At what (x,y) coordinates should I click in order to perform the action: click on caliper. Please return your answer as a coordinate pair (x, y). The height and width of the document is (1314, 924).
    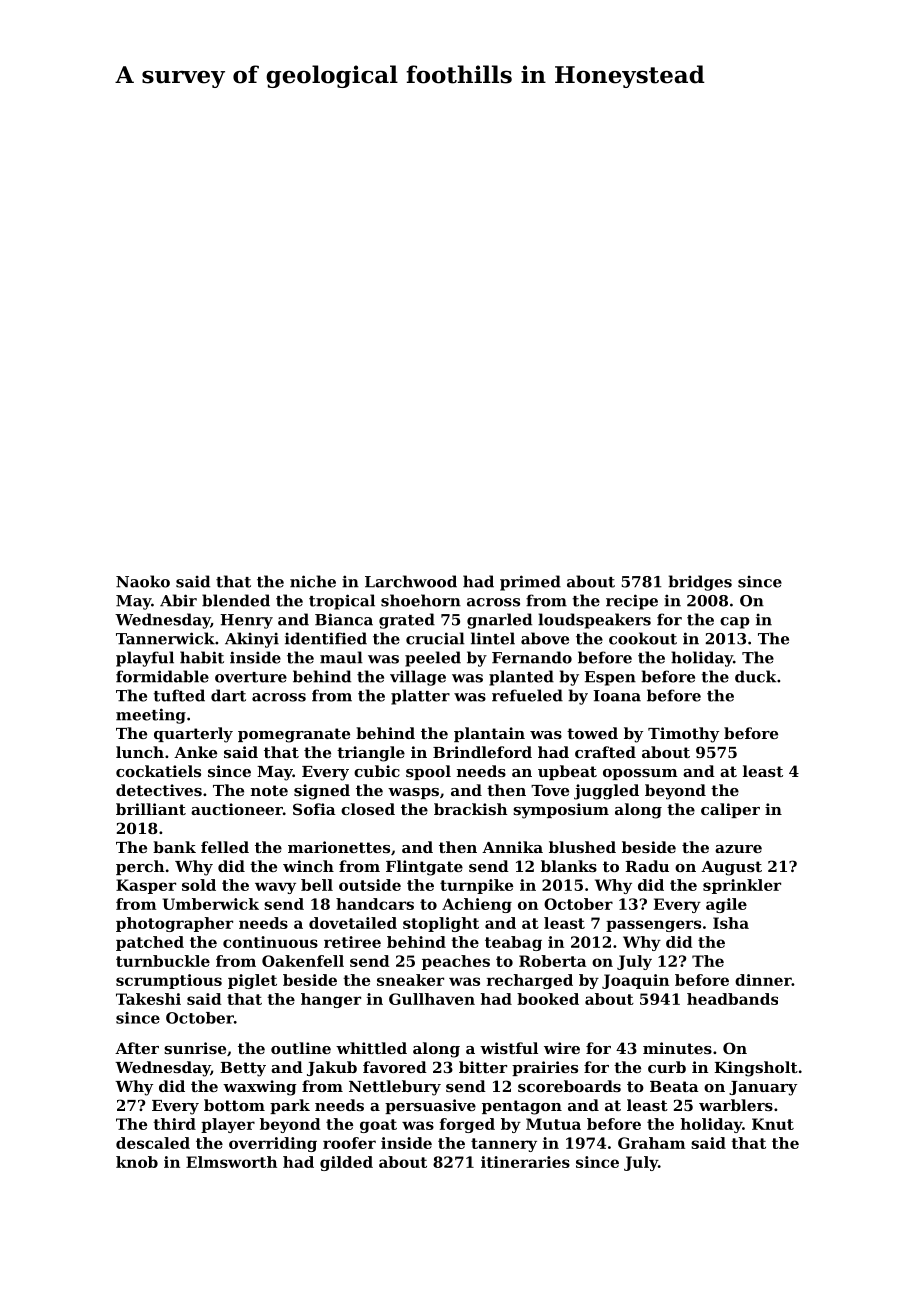
    Looking at the image, I should click on (730, 810).
